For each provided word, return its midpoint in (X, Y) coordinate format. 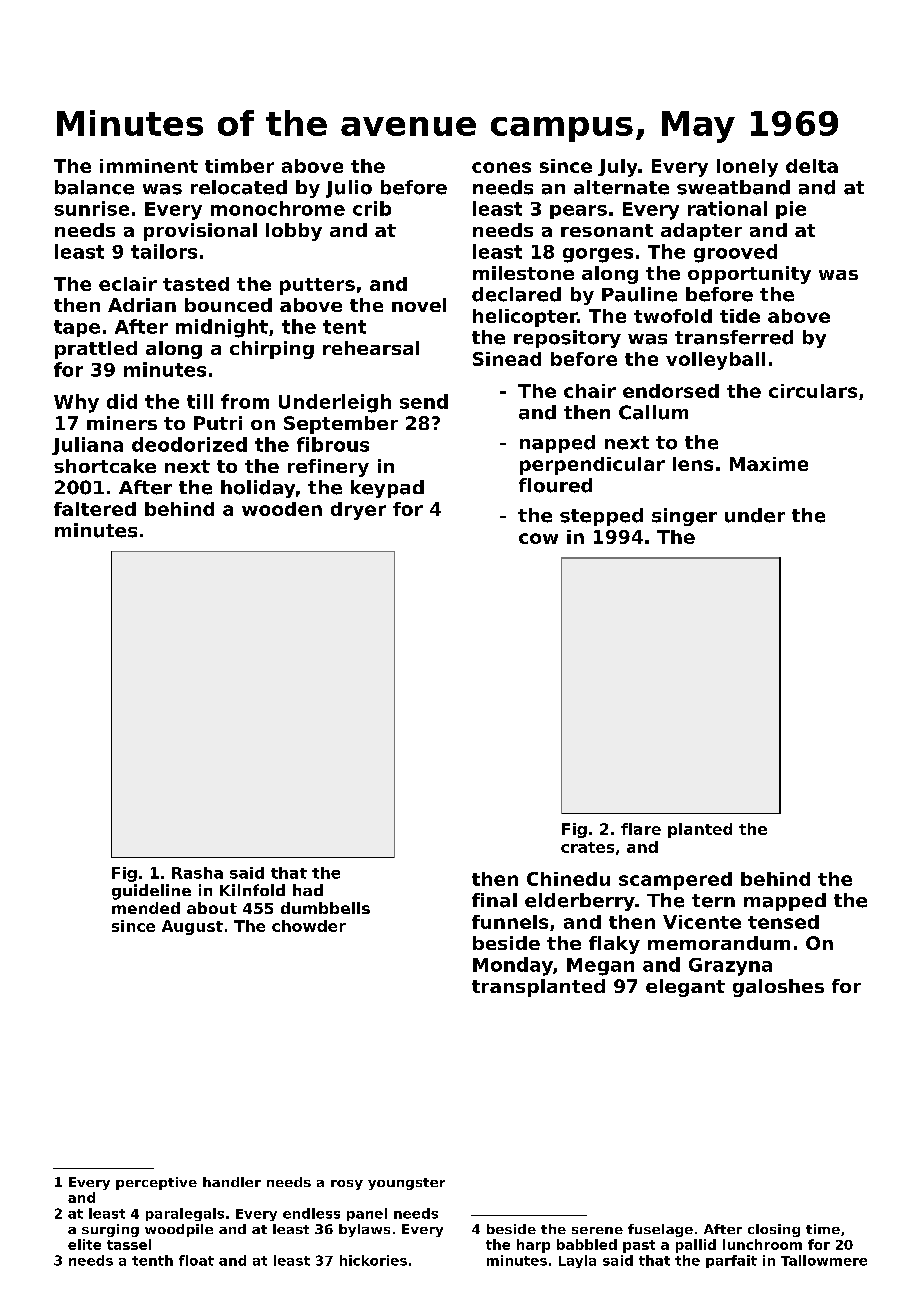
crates (587, 847)
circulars (813, 391)
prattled (96, 350)
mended (146, 908)
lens (693, 464)
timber (239, 166)
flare (641, 829)
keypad (387, 489)
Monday (513, 966)
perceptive (156, 1183)
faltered (95, 509)
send (424, 401)
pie (791, 210)
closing (774, 1230)
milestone (523, 273)
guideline (151, 892)
